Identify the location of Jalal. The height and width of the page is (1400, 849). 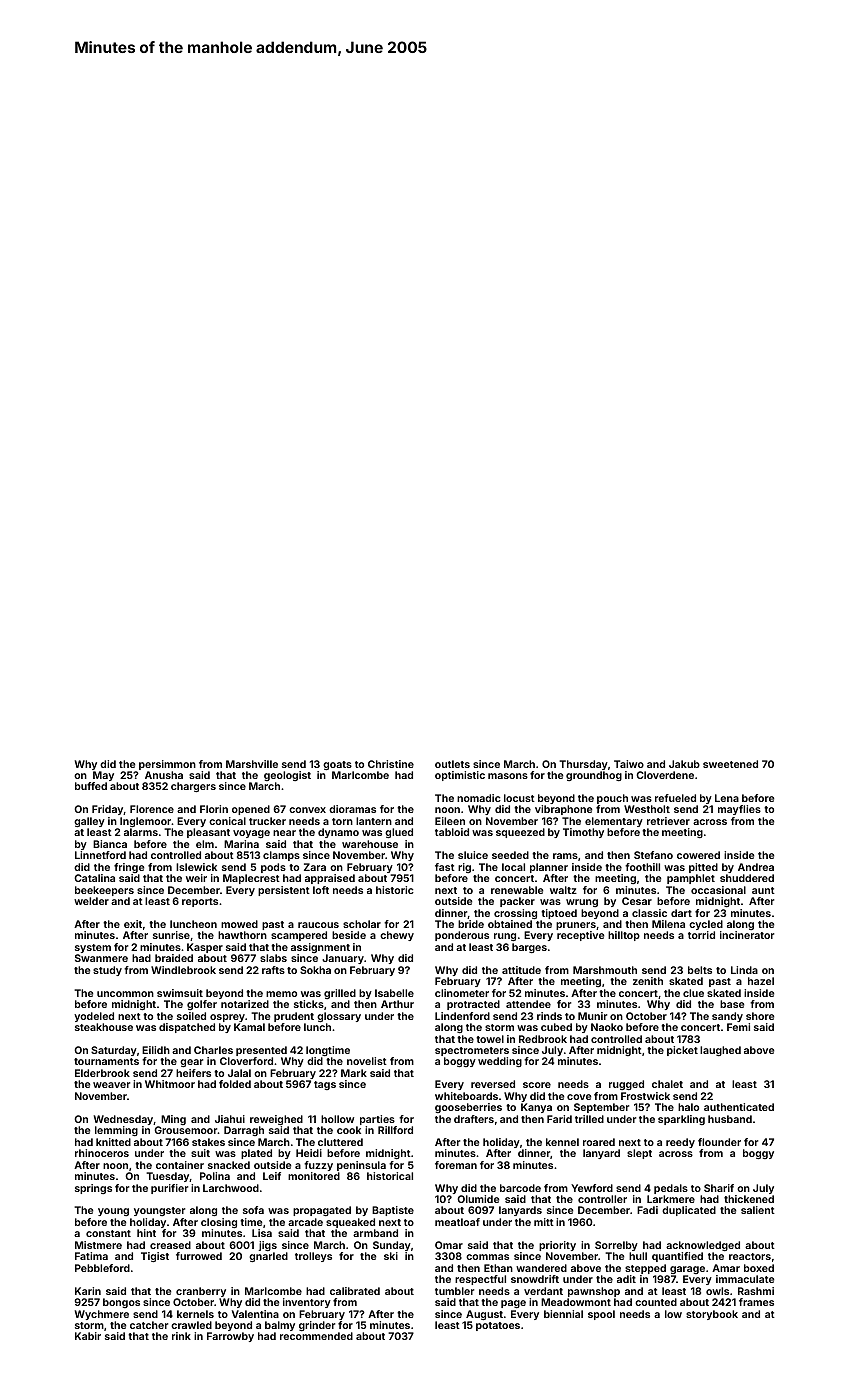
(239, 1073).
